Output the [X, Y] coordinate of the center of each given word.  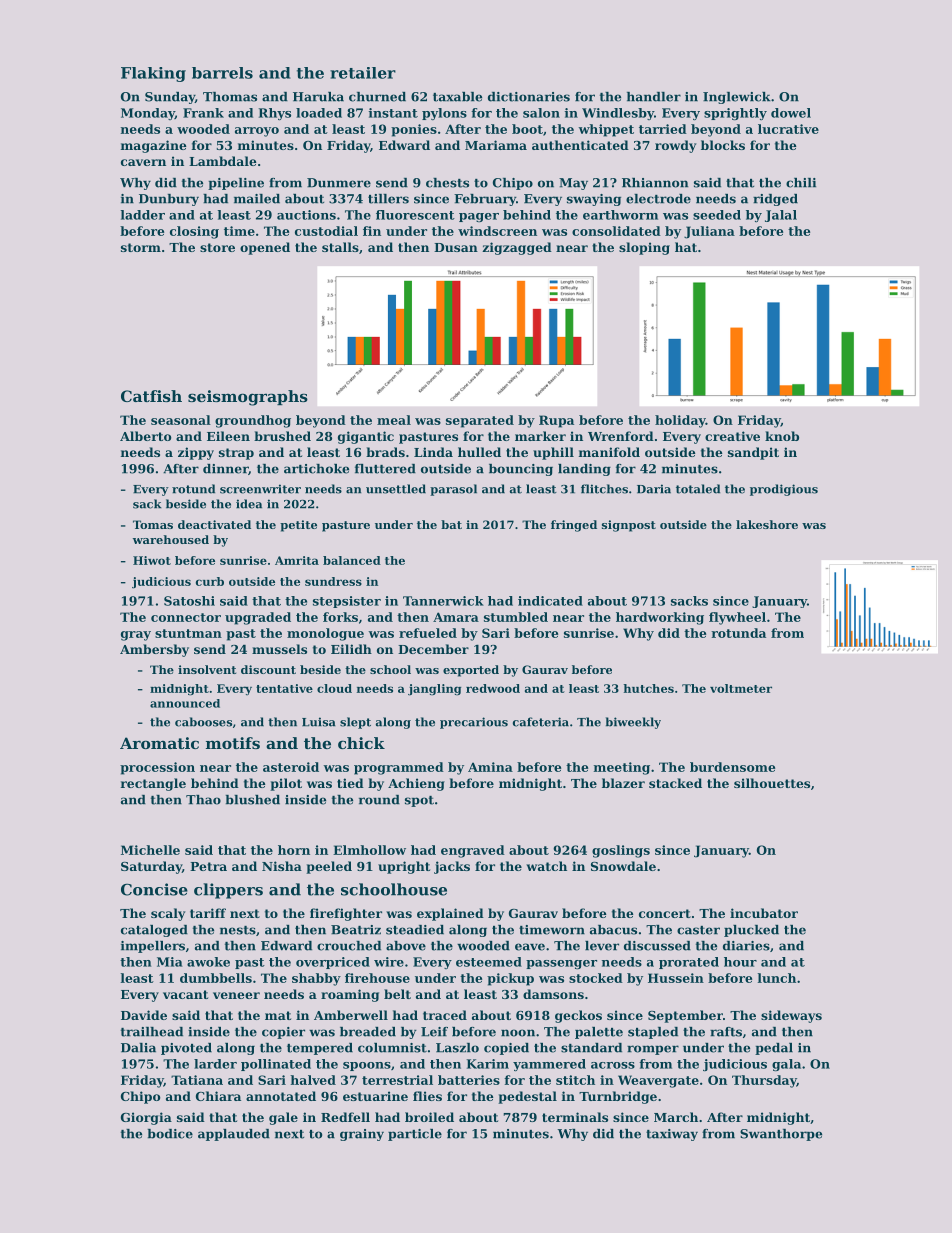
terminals [575, 1117]
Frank [203, 113]
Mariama [496, 145]
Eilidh [351, 649]
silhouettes [772, 783]
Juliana [709, 232]
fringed [574, 526]
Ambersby [154, 650]
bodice [170, 1134]
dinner [225, 469]
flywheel [737, 618]
